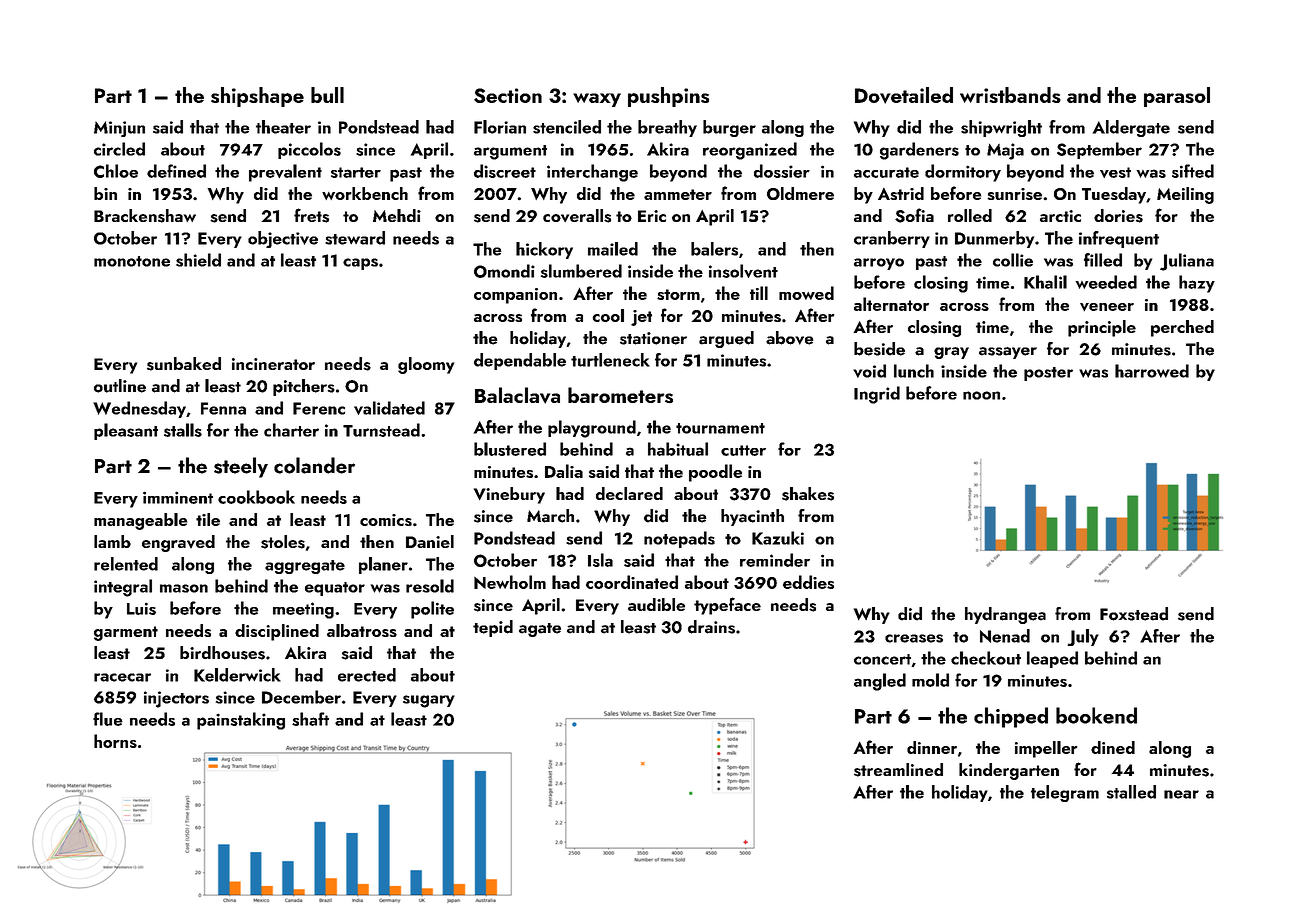 This page has width=1308, height=924. What do you see at coordinates (1013, 260) in the page?
I see `collie` at bounding box center [1013, 260].
